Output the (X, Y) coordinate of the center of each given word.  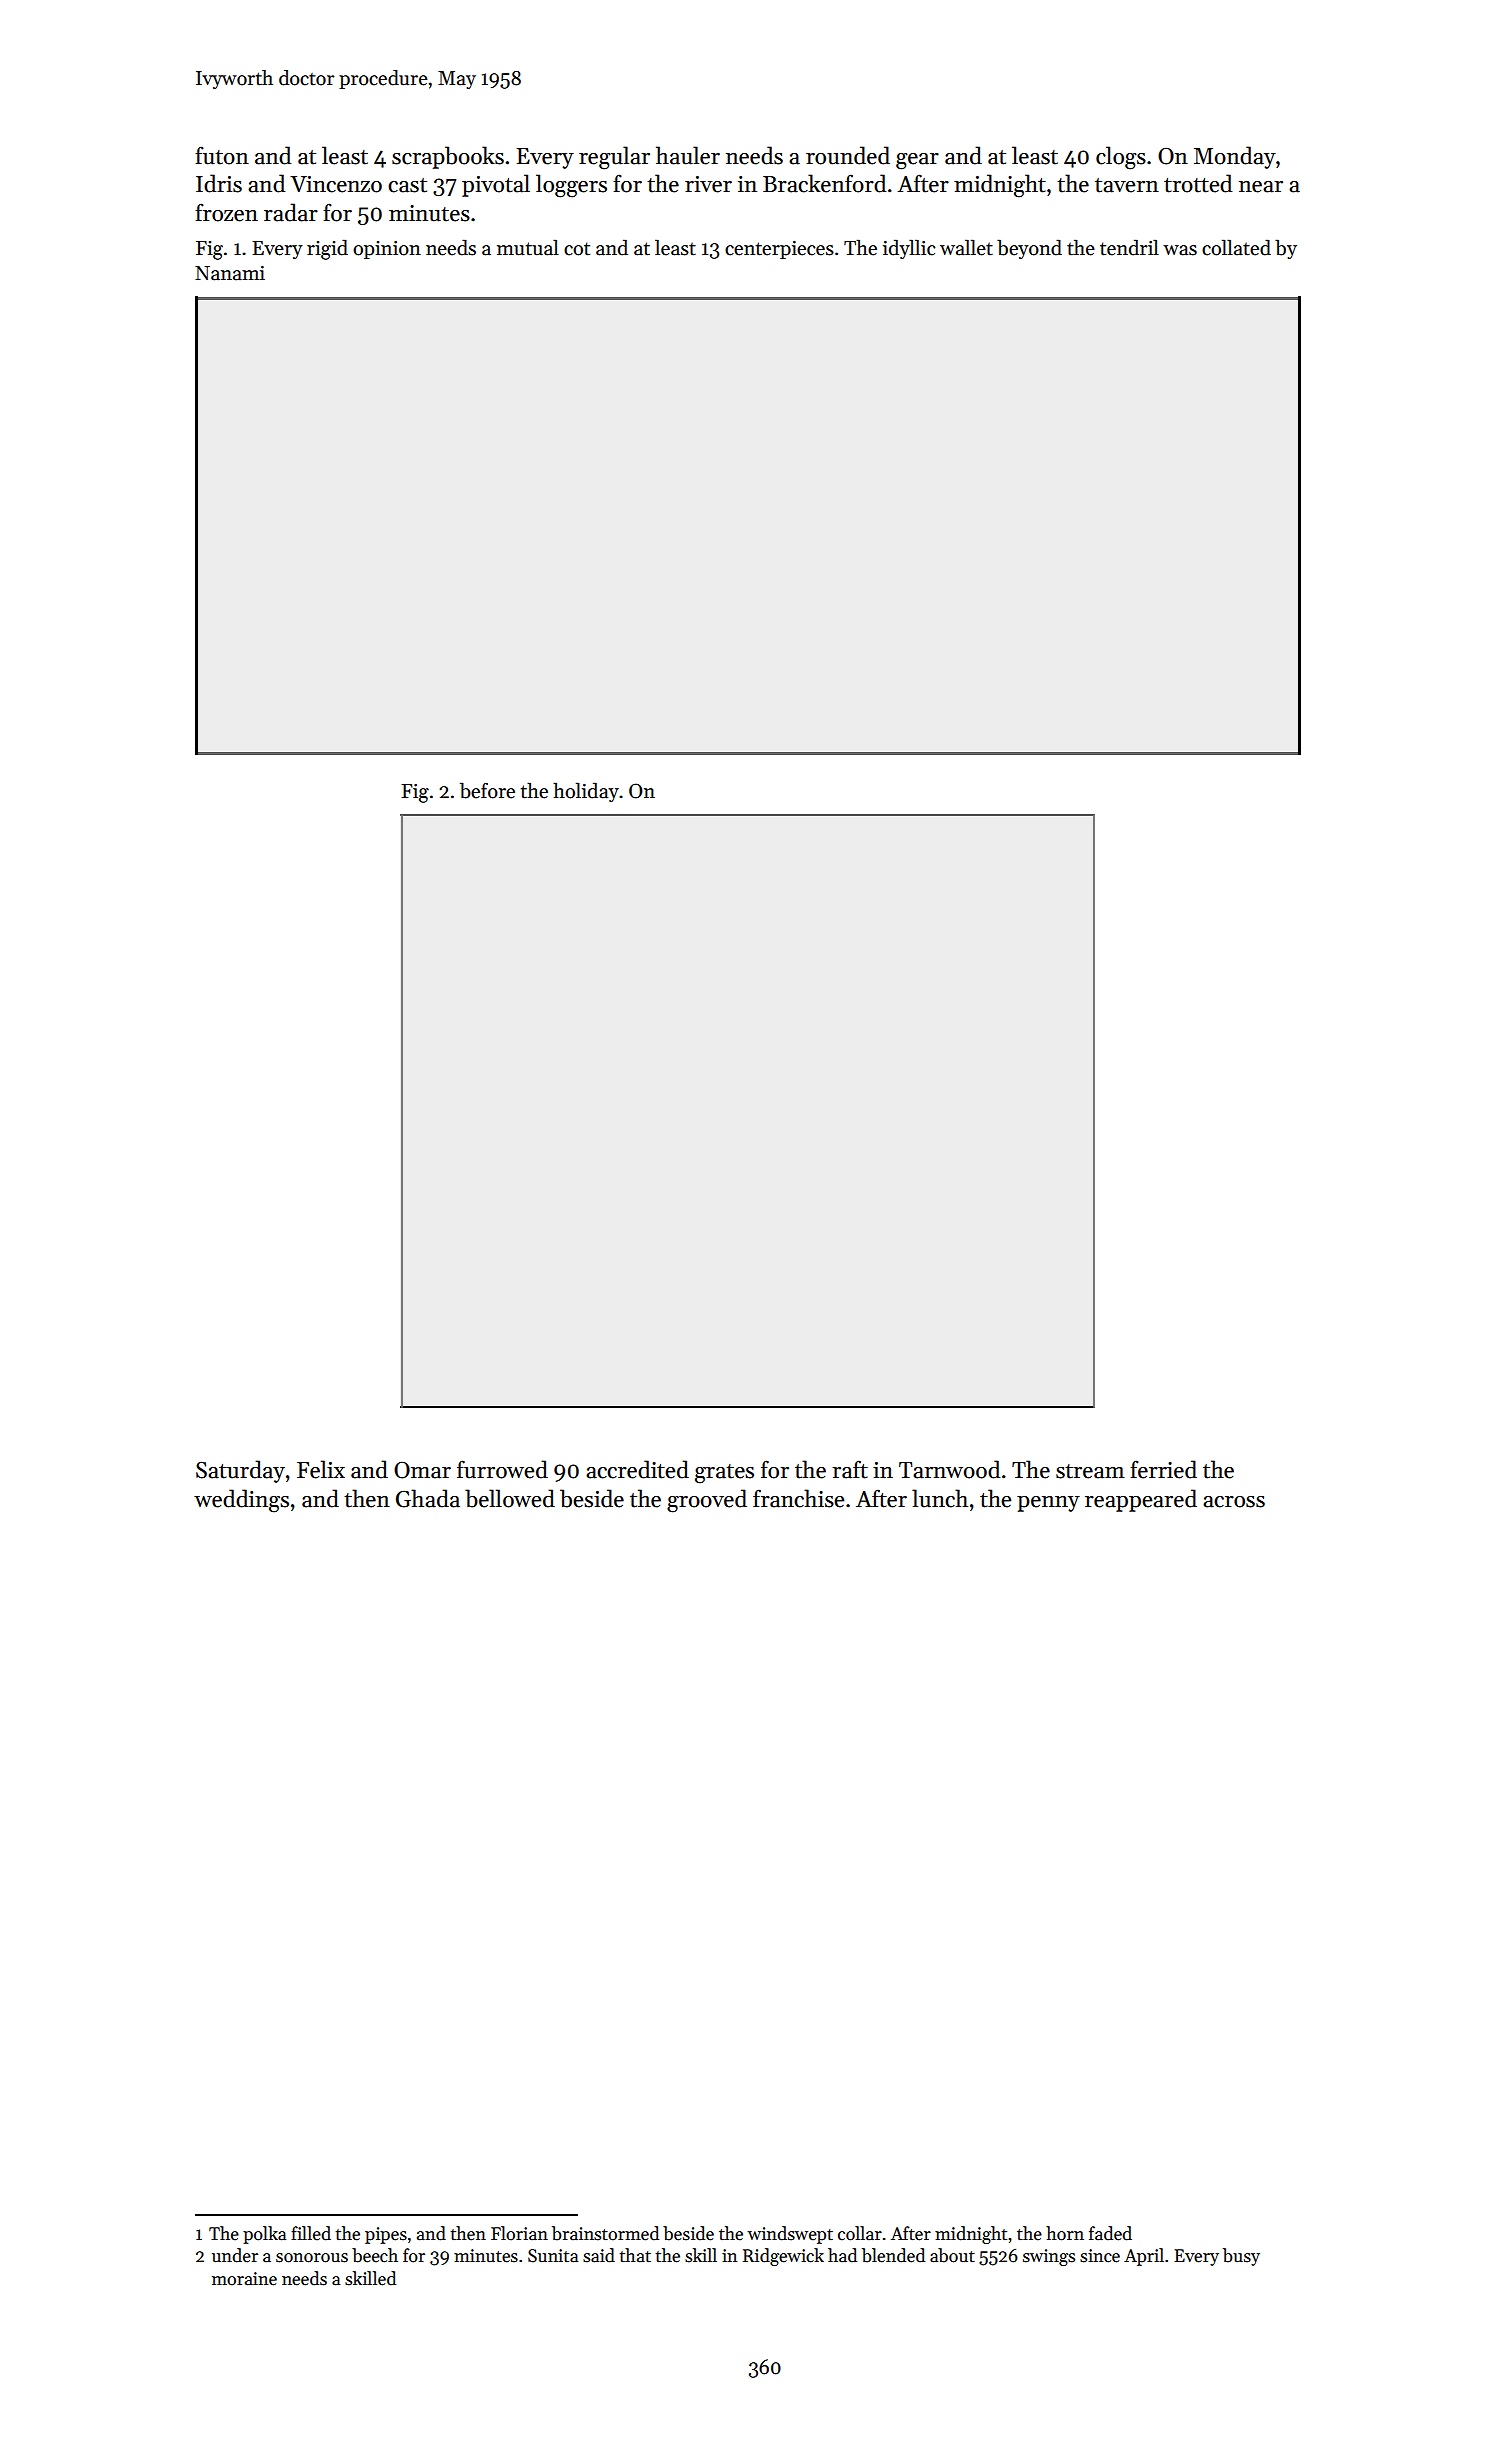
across (1234, 1502)
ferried (1163, 1469)
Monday (1235, 157)
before (487, 790)
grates (724, 1474)
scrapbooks (448, 157)
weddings (241, 1501)
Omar (422, 1470)
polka (264, 2235)
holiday (586, 792)
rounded (848, 155)
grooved (707, 1501)
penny (1048, 1504)
